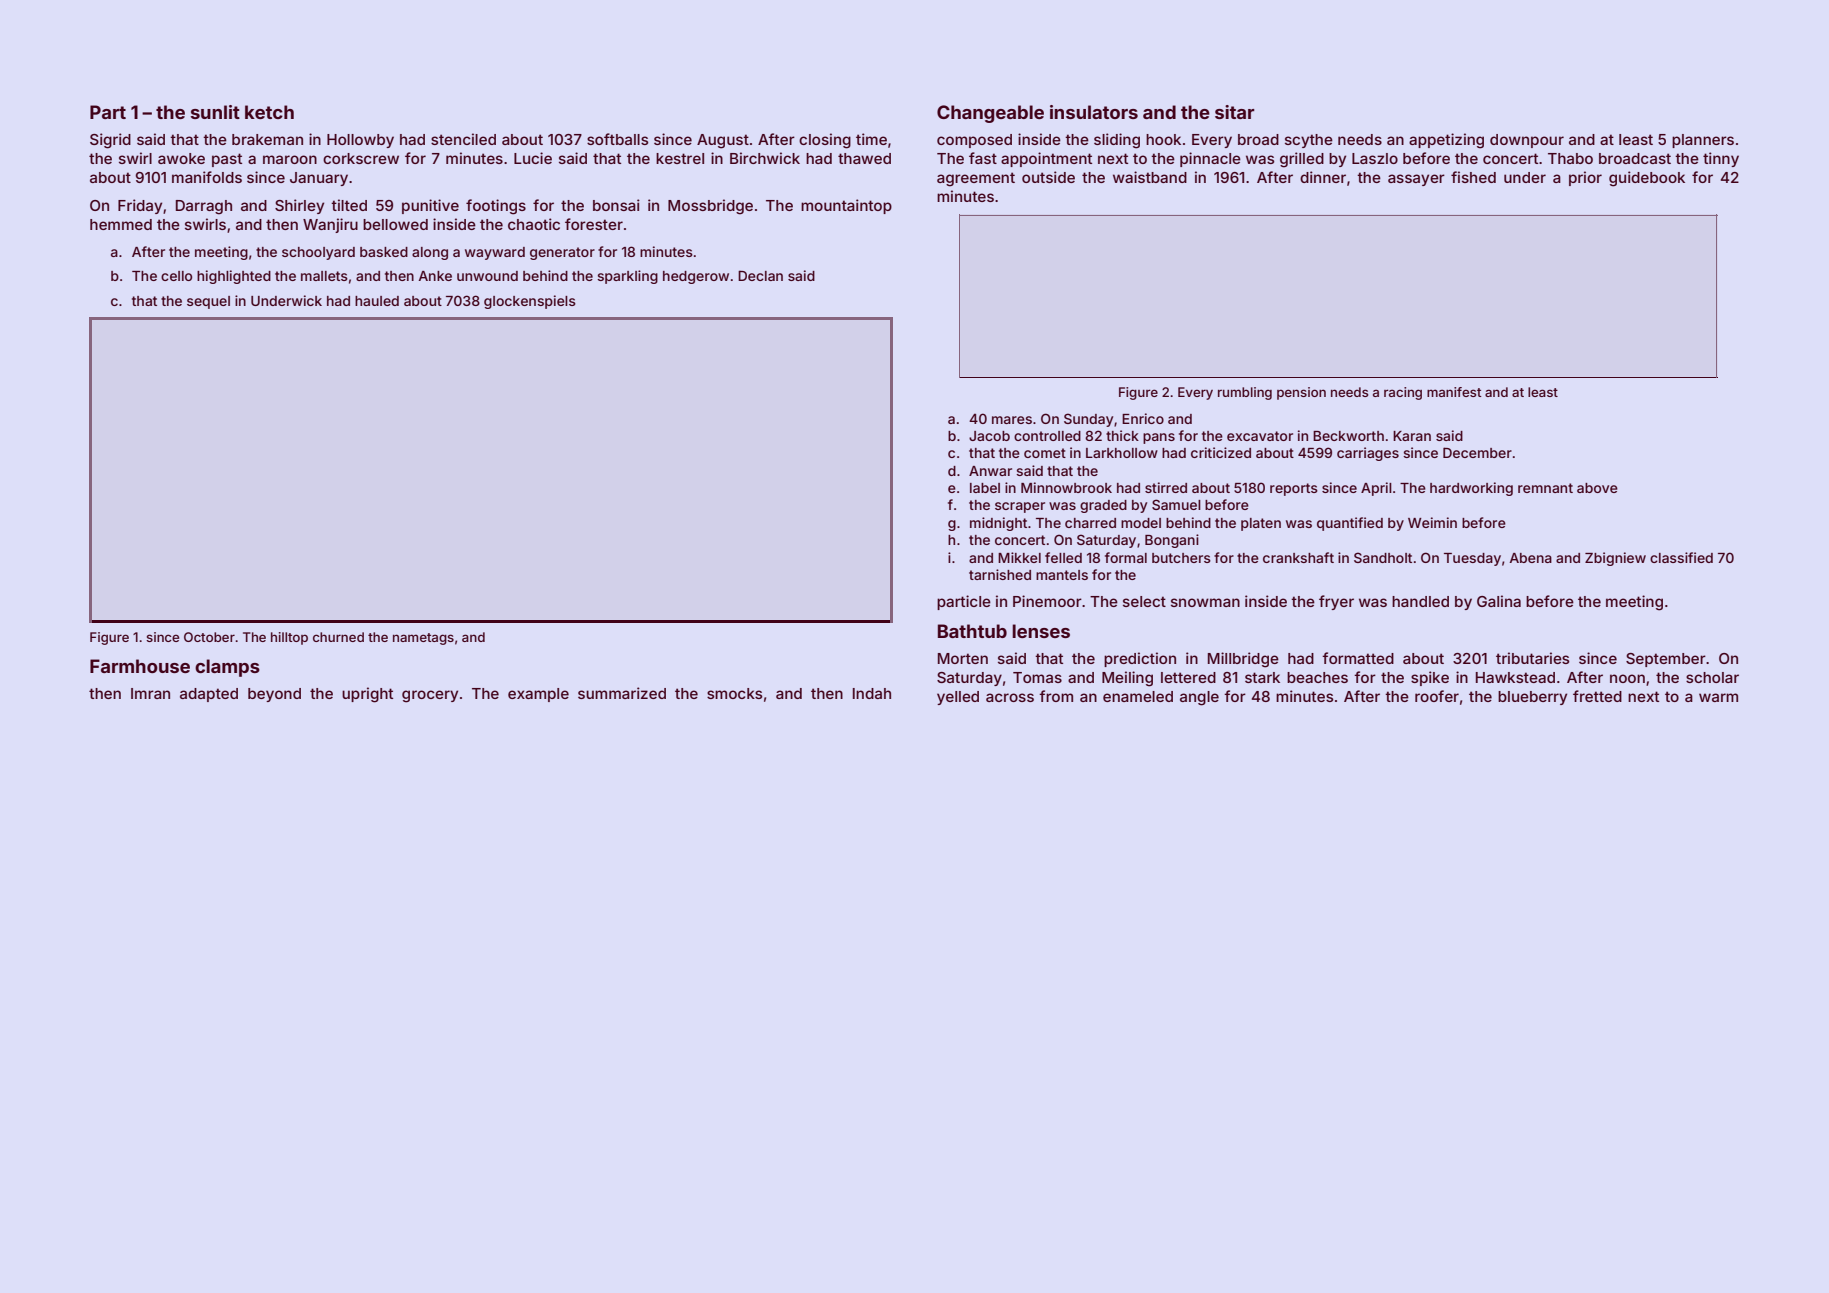  Describe the element at coordinates (1302, 160) in the image. I see `grilled` at that location.
